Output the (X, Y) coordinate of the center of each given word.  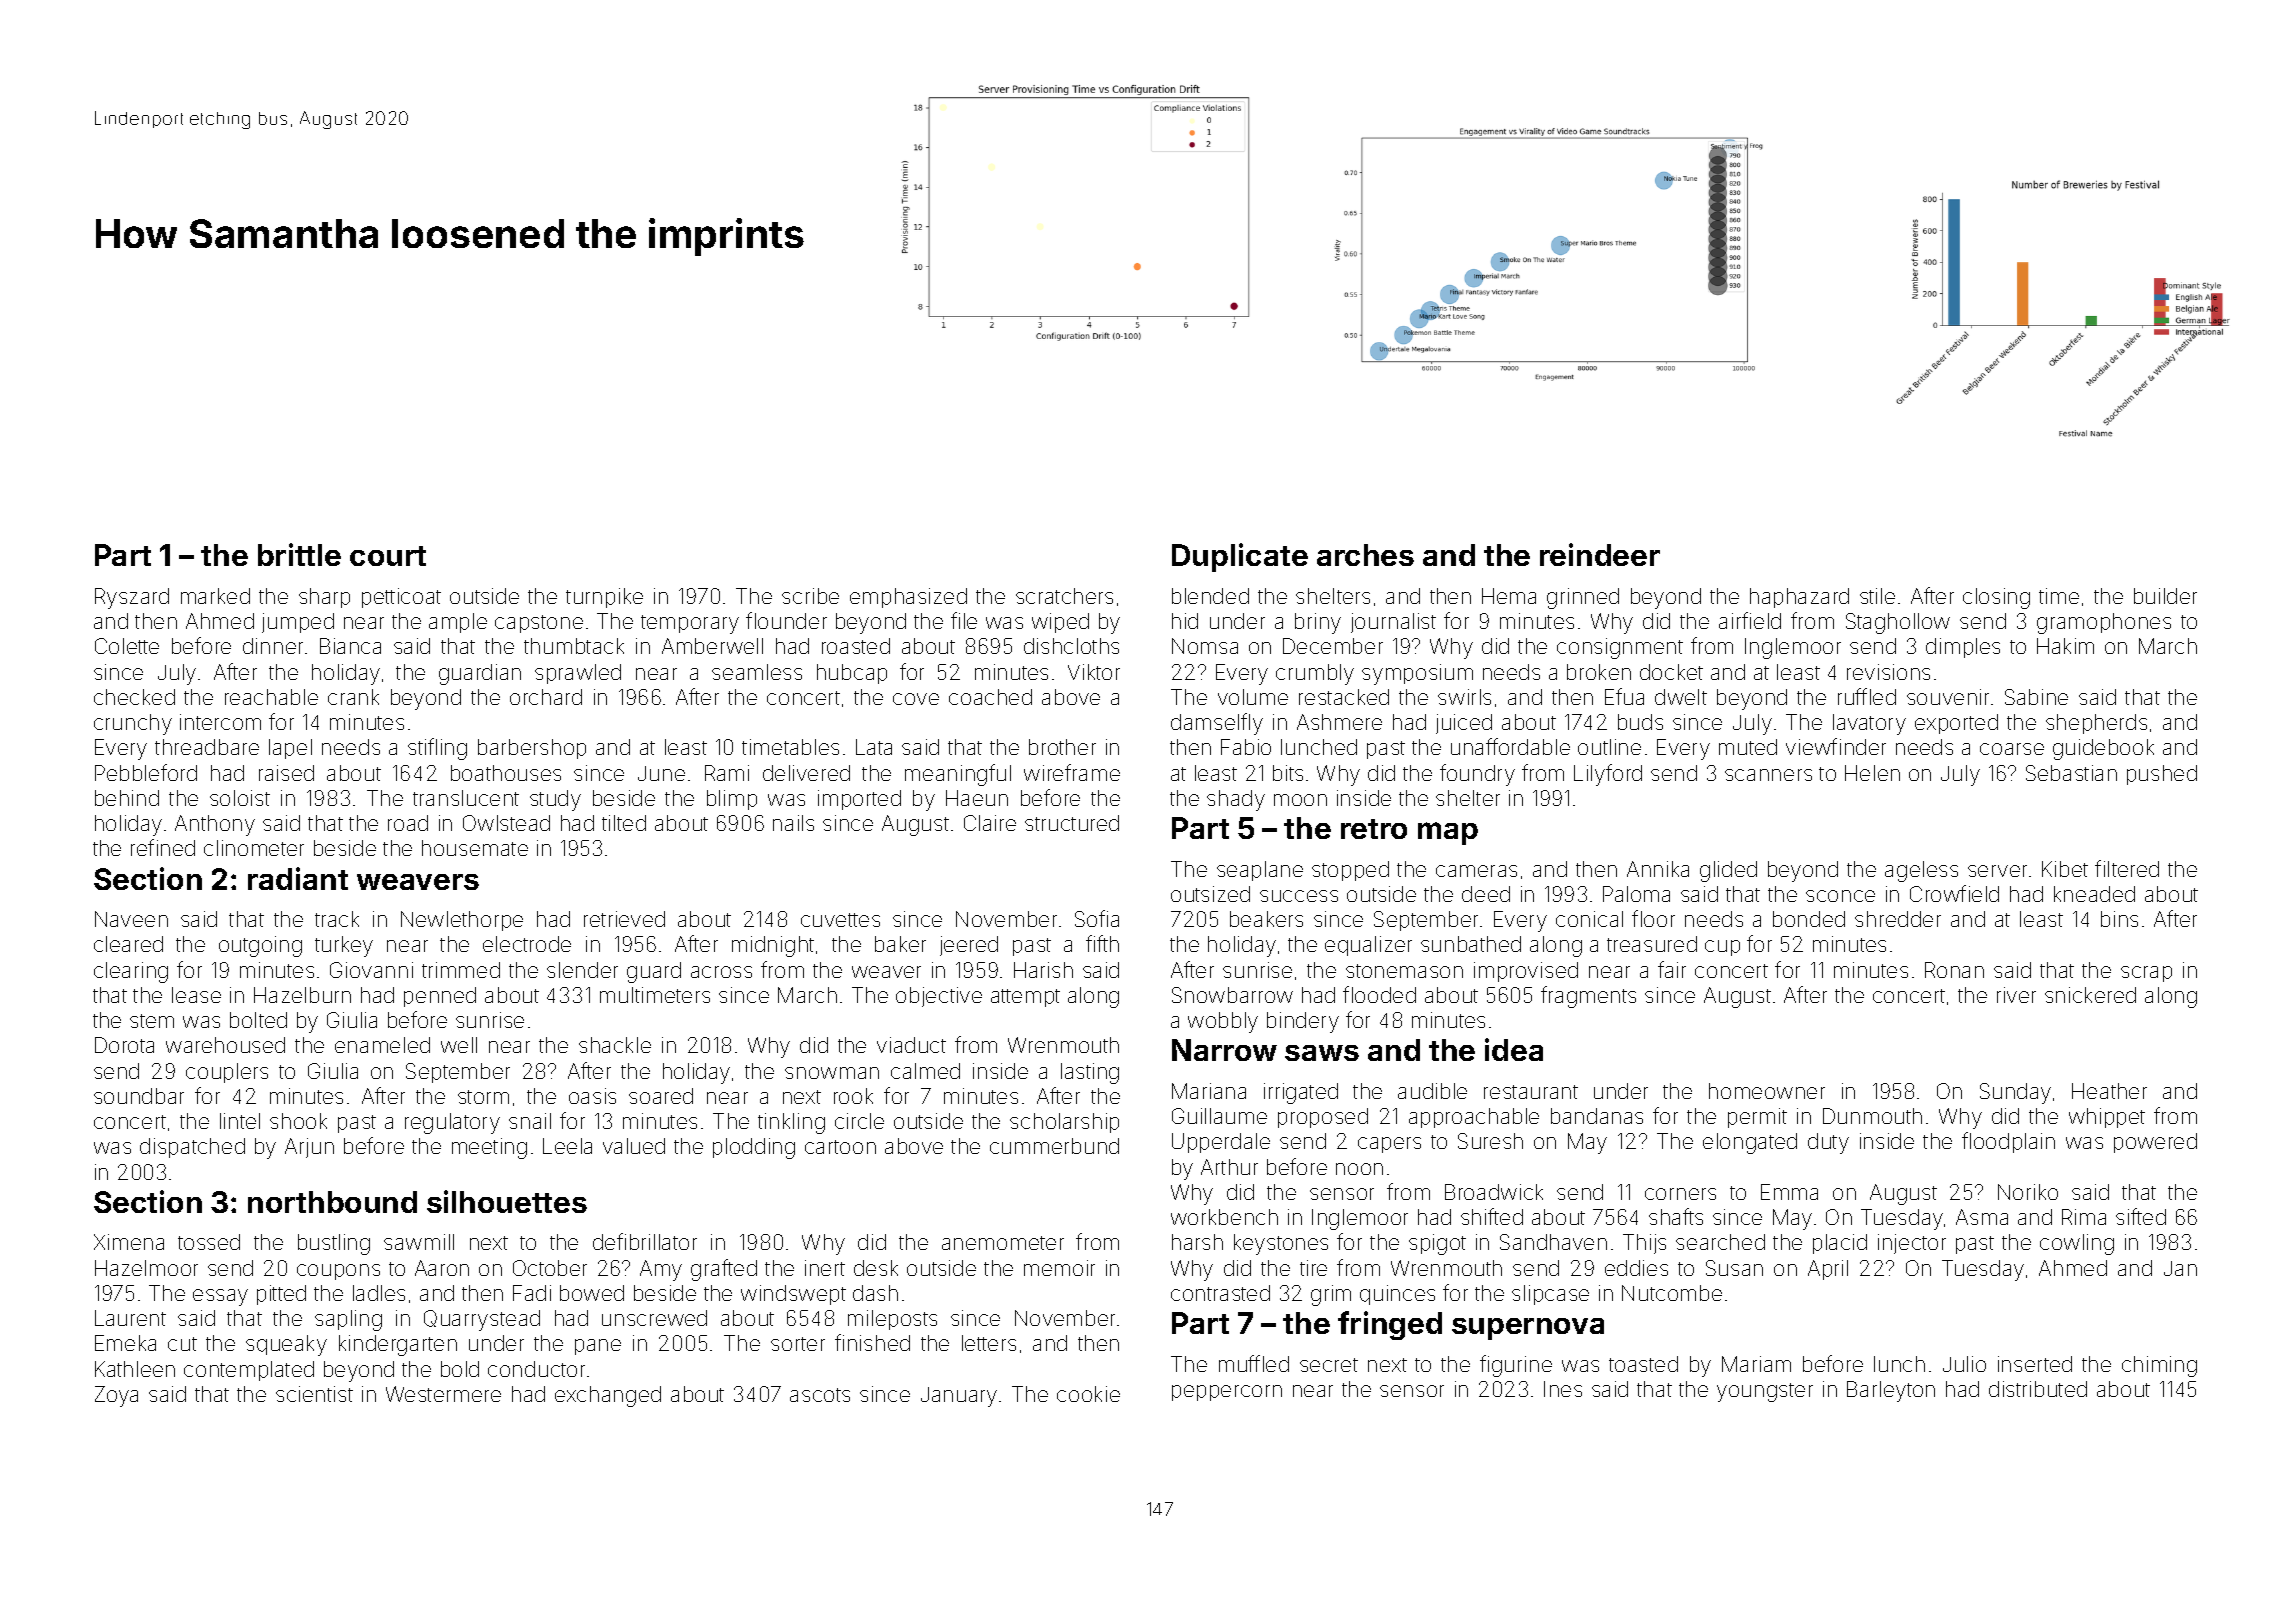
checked (134, 697)
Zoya (116, 1396)
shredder (1898, 919)
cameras (1476, 871)
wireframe (1072, 772)
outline (1609, 747)
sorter (798, 1344)
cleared (128, 944)
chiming (2159, 1366)
